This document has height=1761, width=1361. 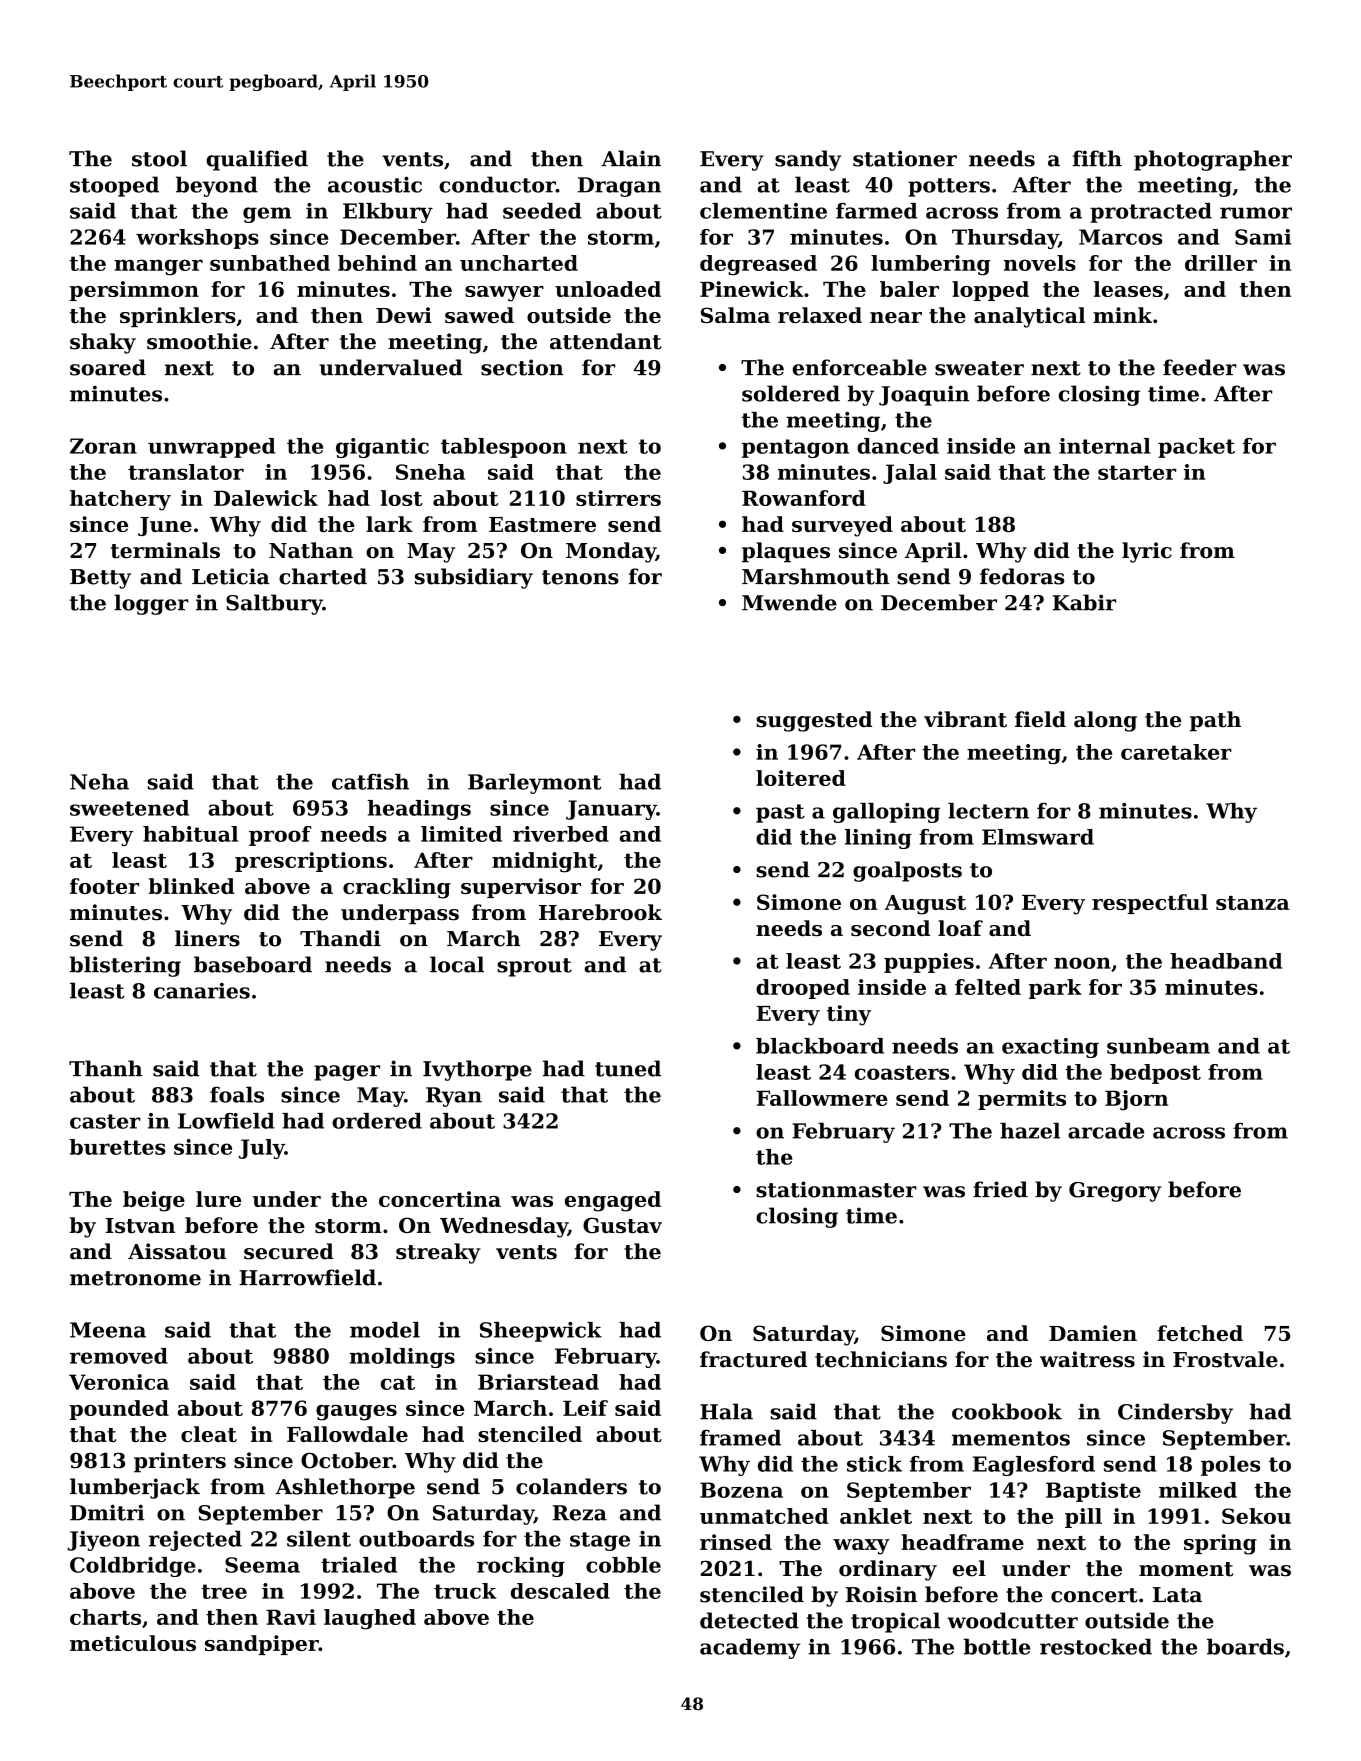 What do you see at coordinates (750, 1648) in the document?
I see `academy` at bounding box center [750, 1648].
